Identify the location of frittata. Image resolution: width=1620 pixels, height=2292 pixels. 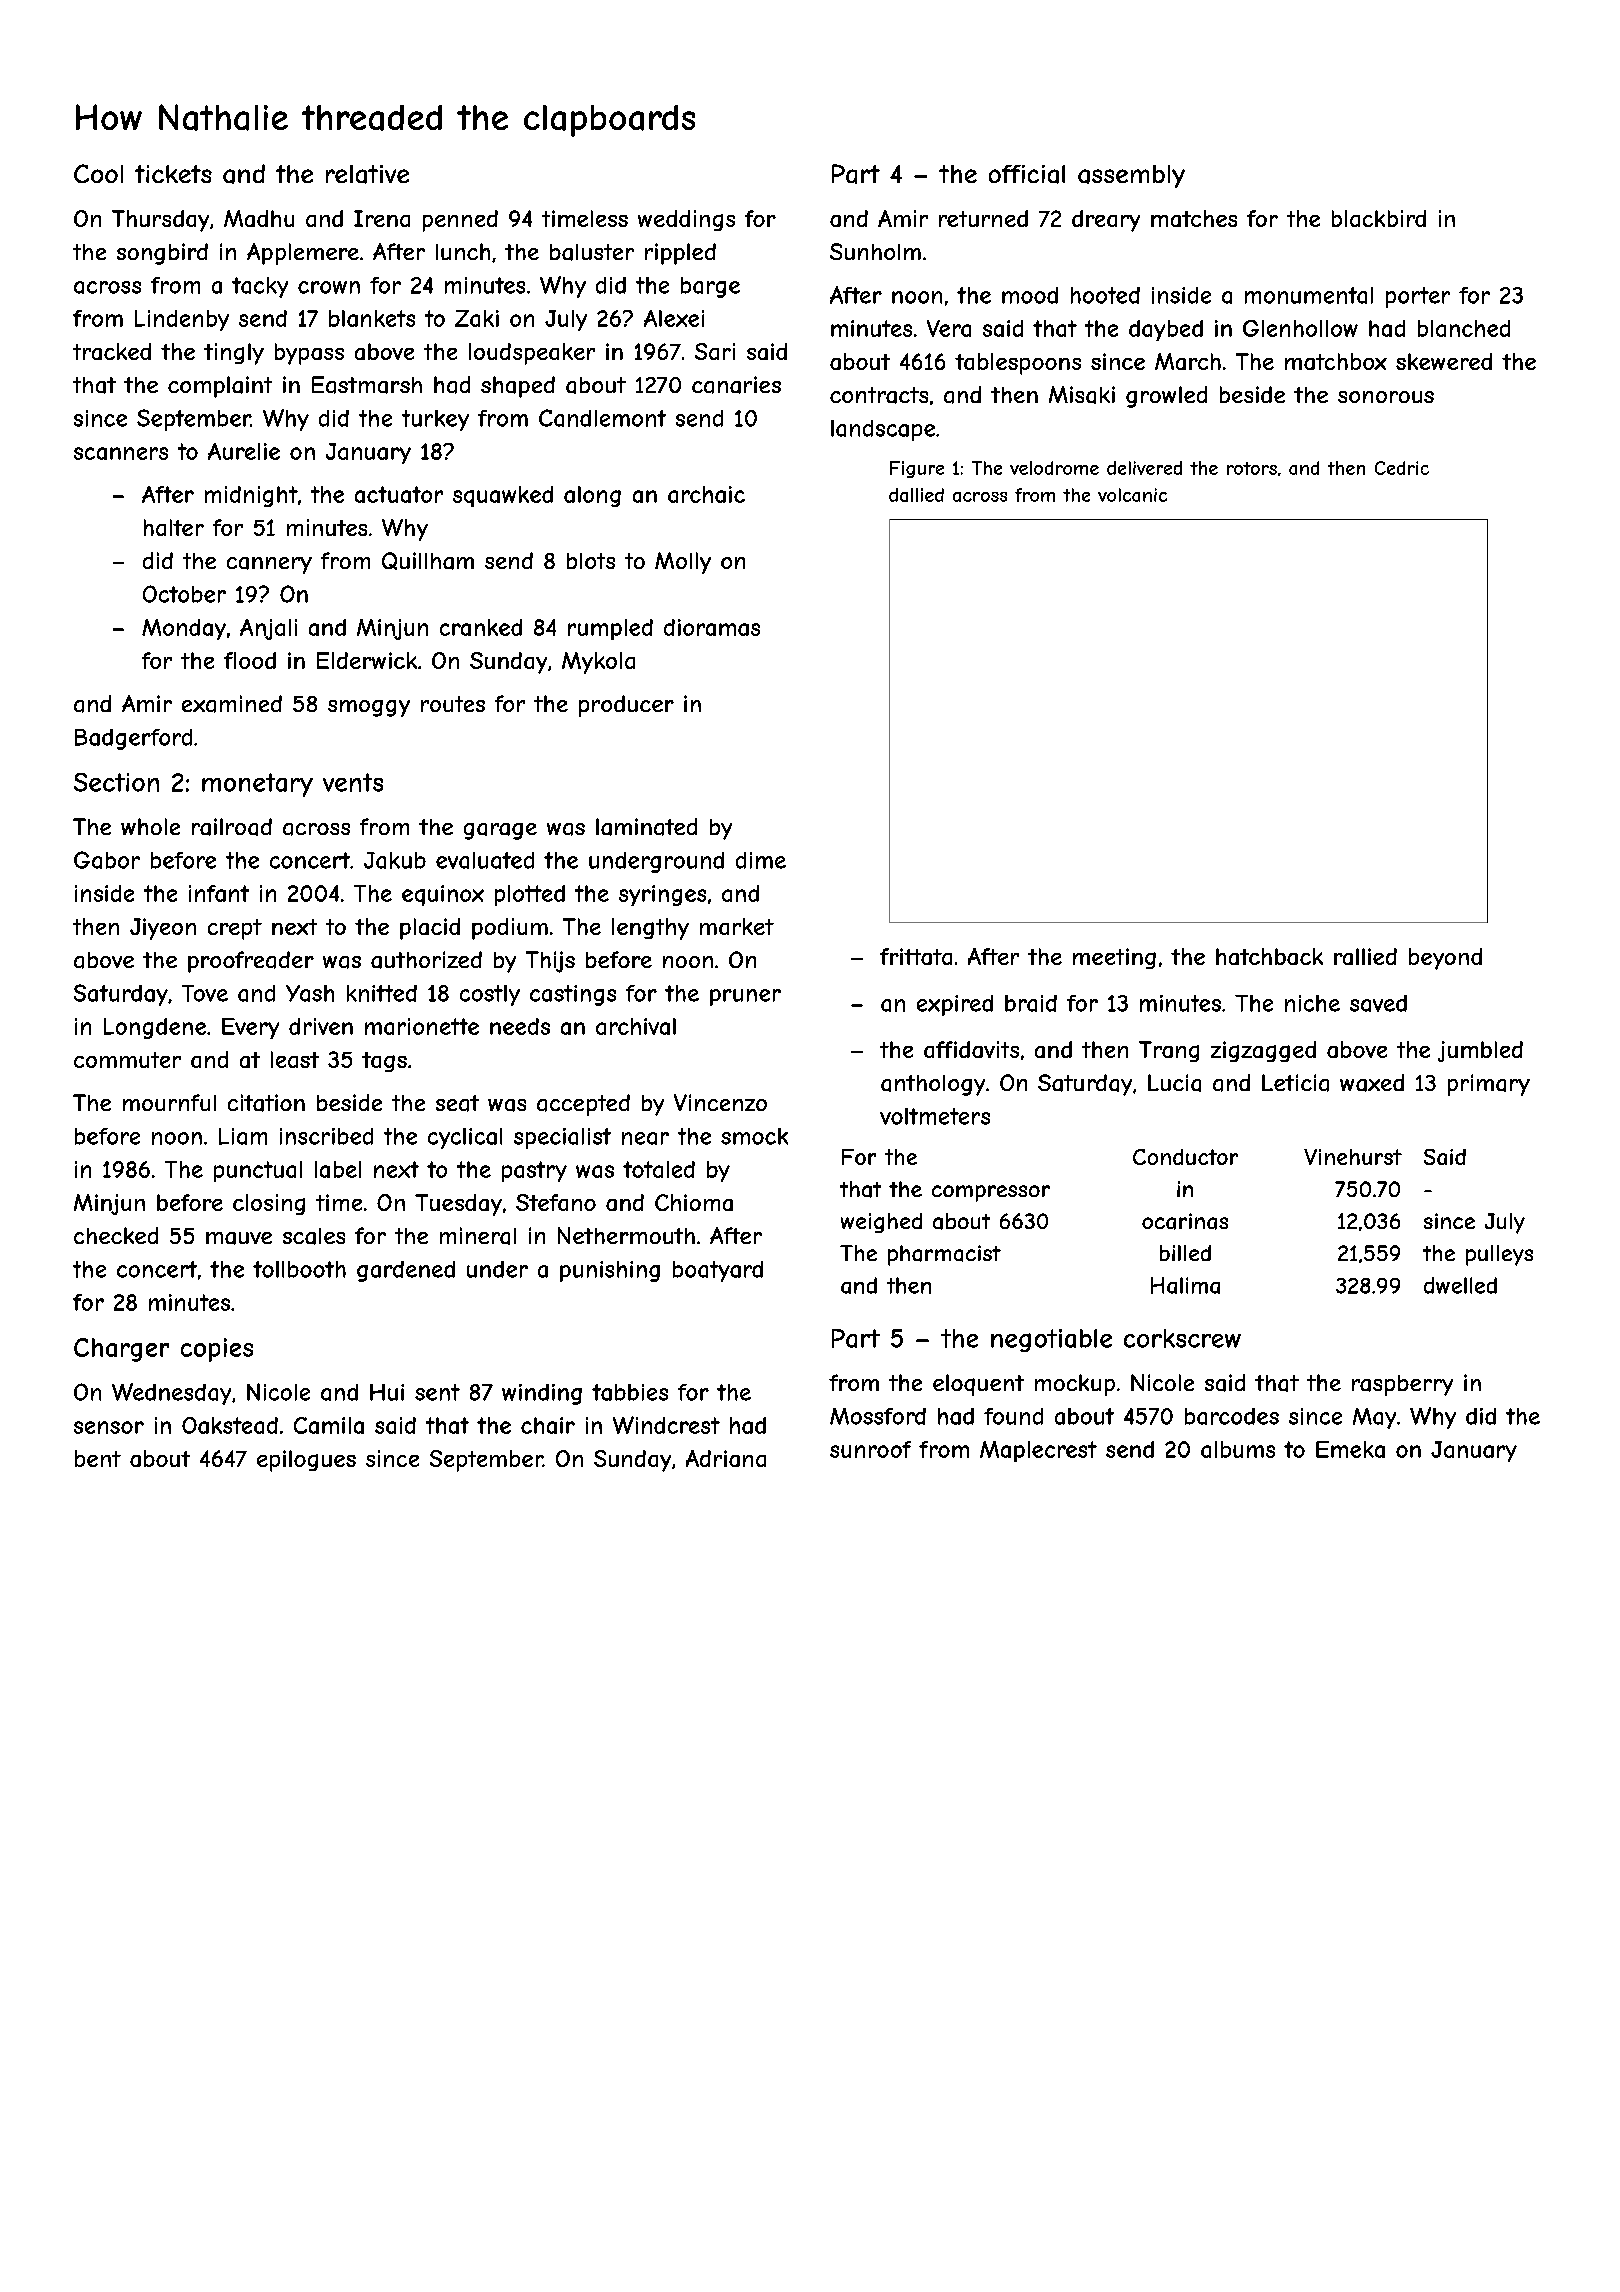
(916, 956).
